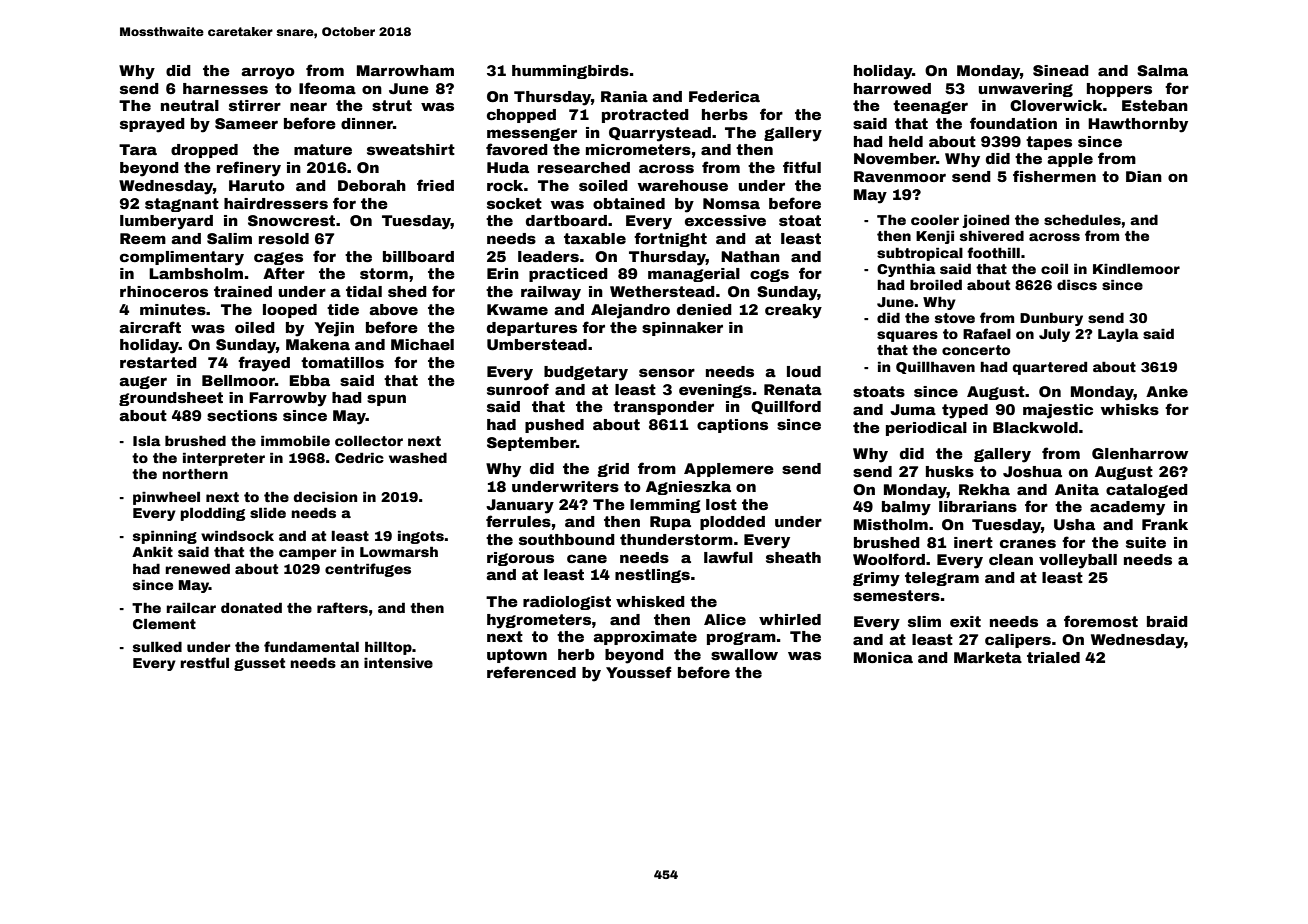  What do you see at coordinates (251, 607) in the image?
I see `donated` at bounding box center [251, 607].
